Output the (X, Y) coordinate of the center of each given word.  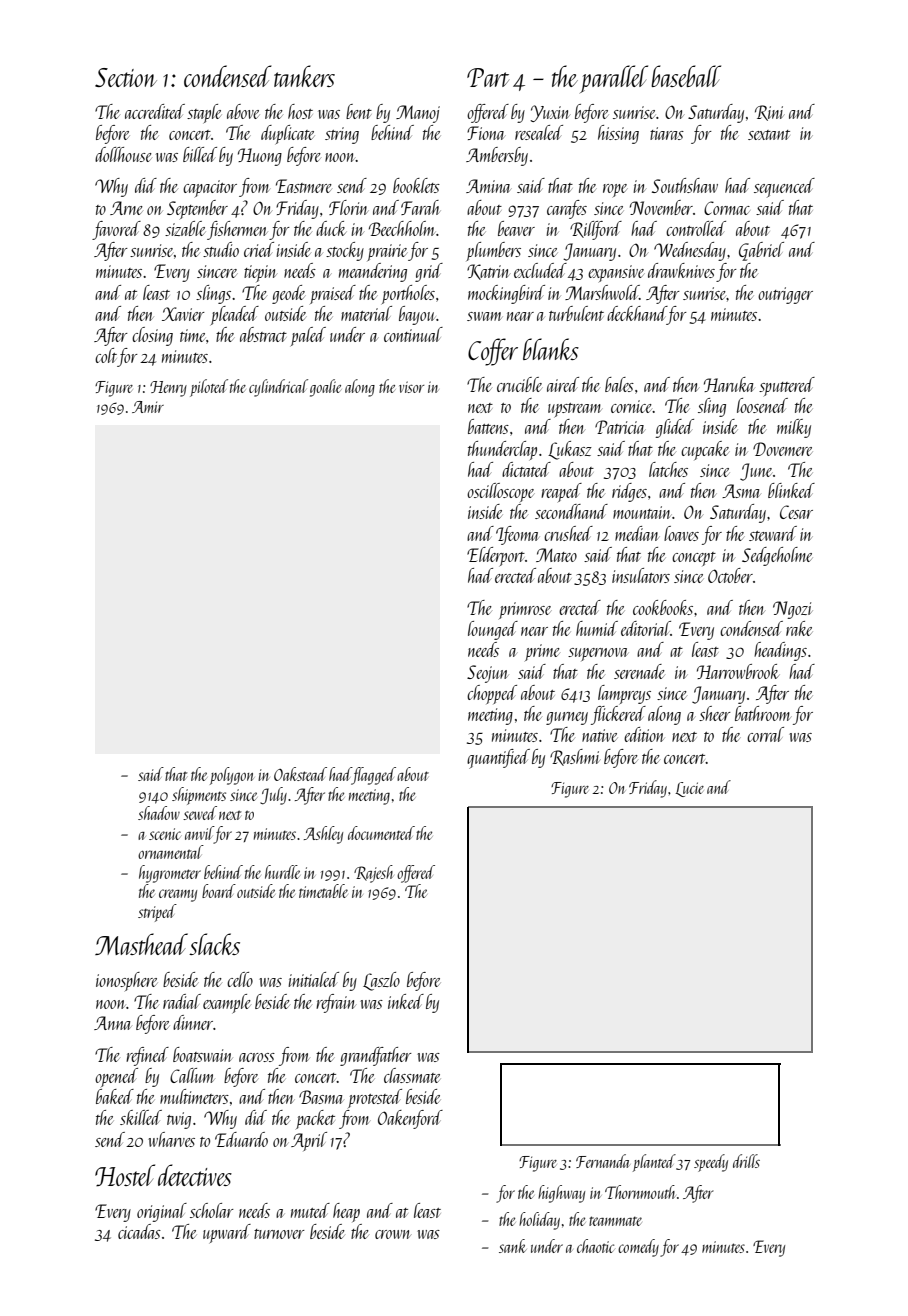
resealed (539, 132)
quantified (498, 759)
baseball (686, 76)
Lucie (689, 789)
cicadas (139, 1231)
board (219, 891)
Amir (148, 407)
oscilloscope (500, 492)
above (243, 111)
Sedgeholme (777, 556)
